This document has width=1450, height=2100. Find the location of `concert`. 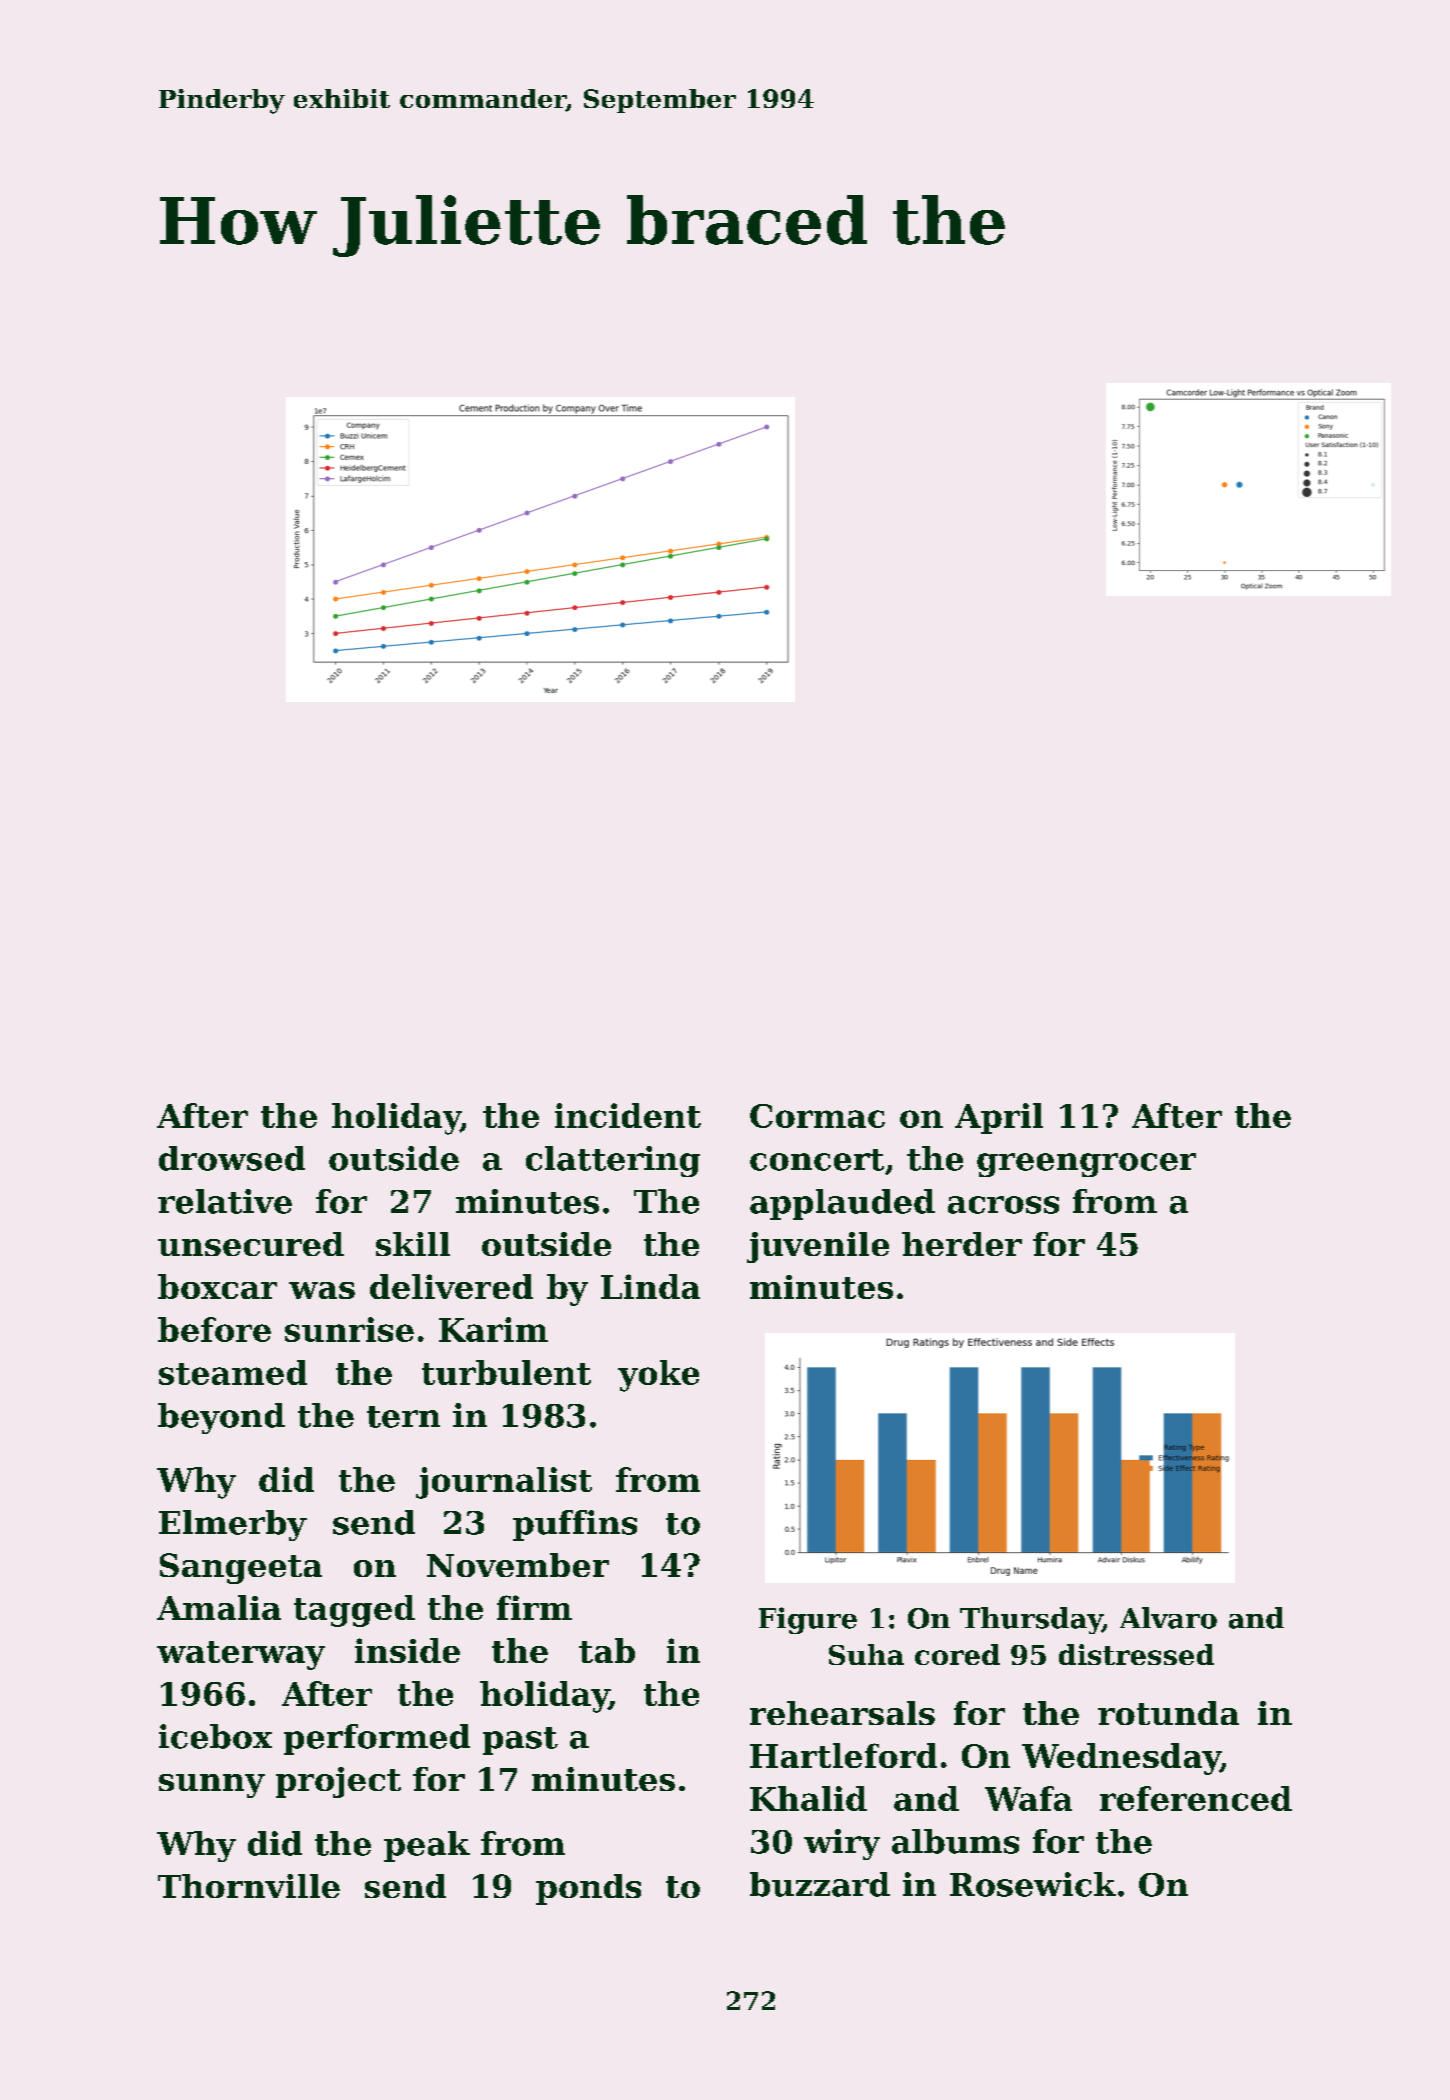

concert is located at coordinates (817, 1160).
